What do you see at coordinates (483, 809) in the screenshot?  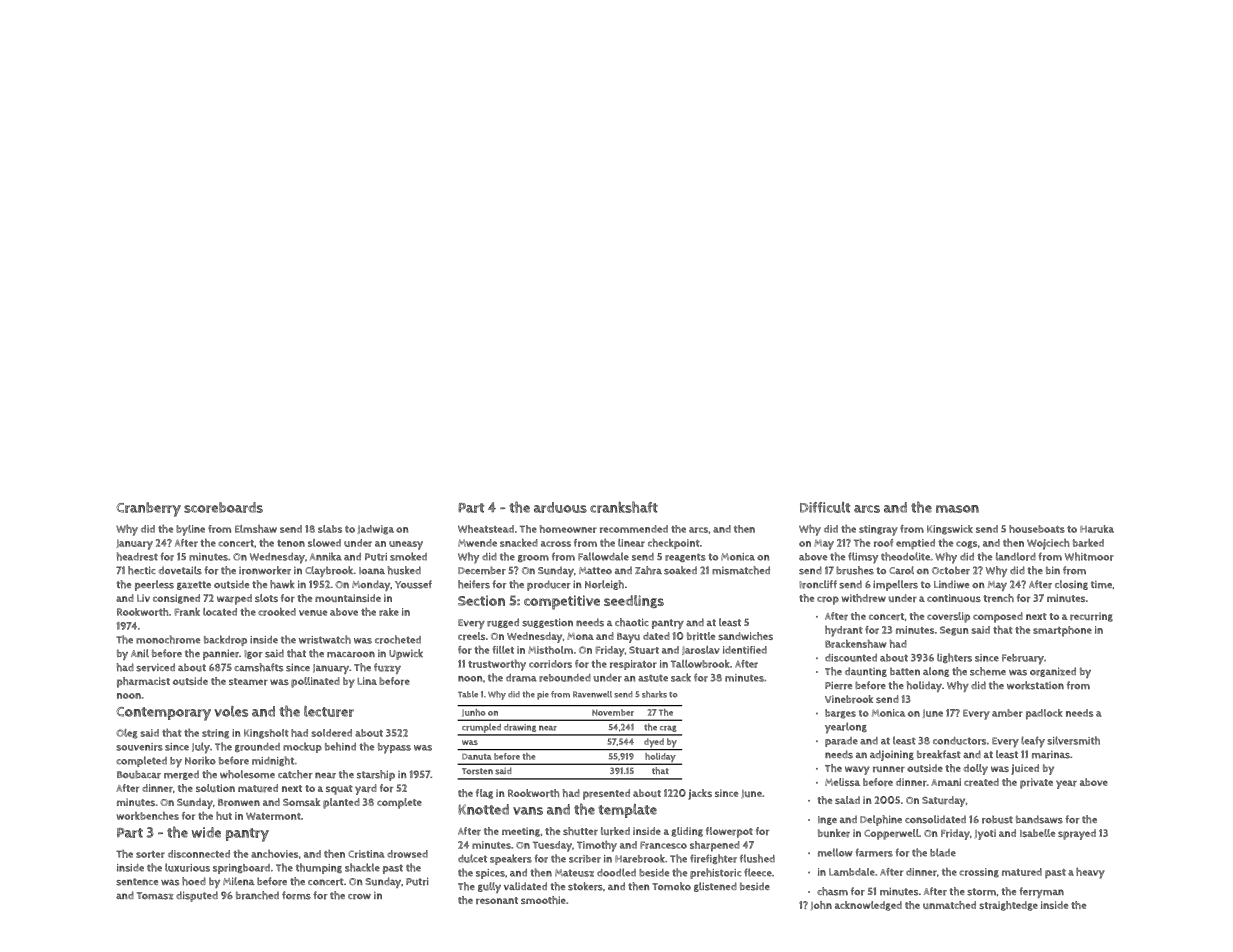 I see `Knotted` at bounding box center [483, 809].
